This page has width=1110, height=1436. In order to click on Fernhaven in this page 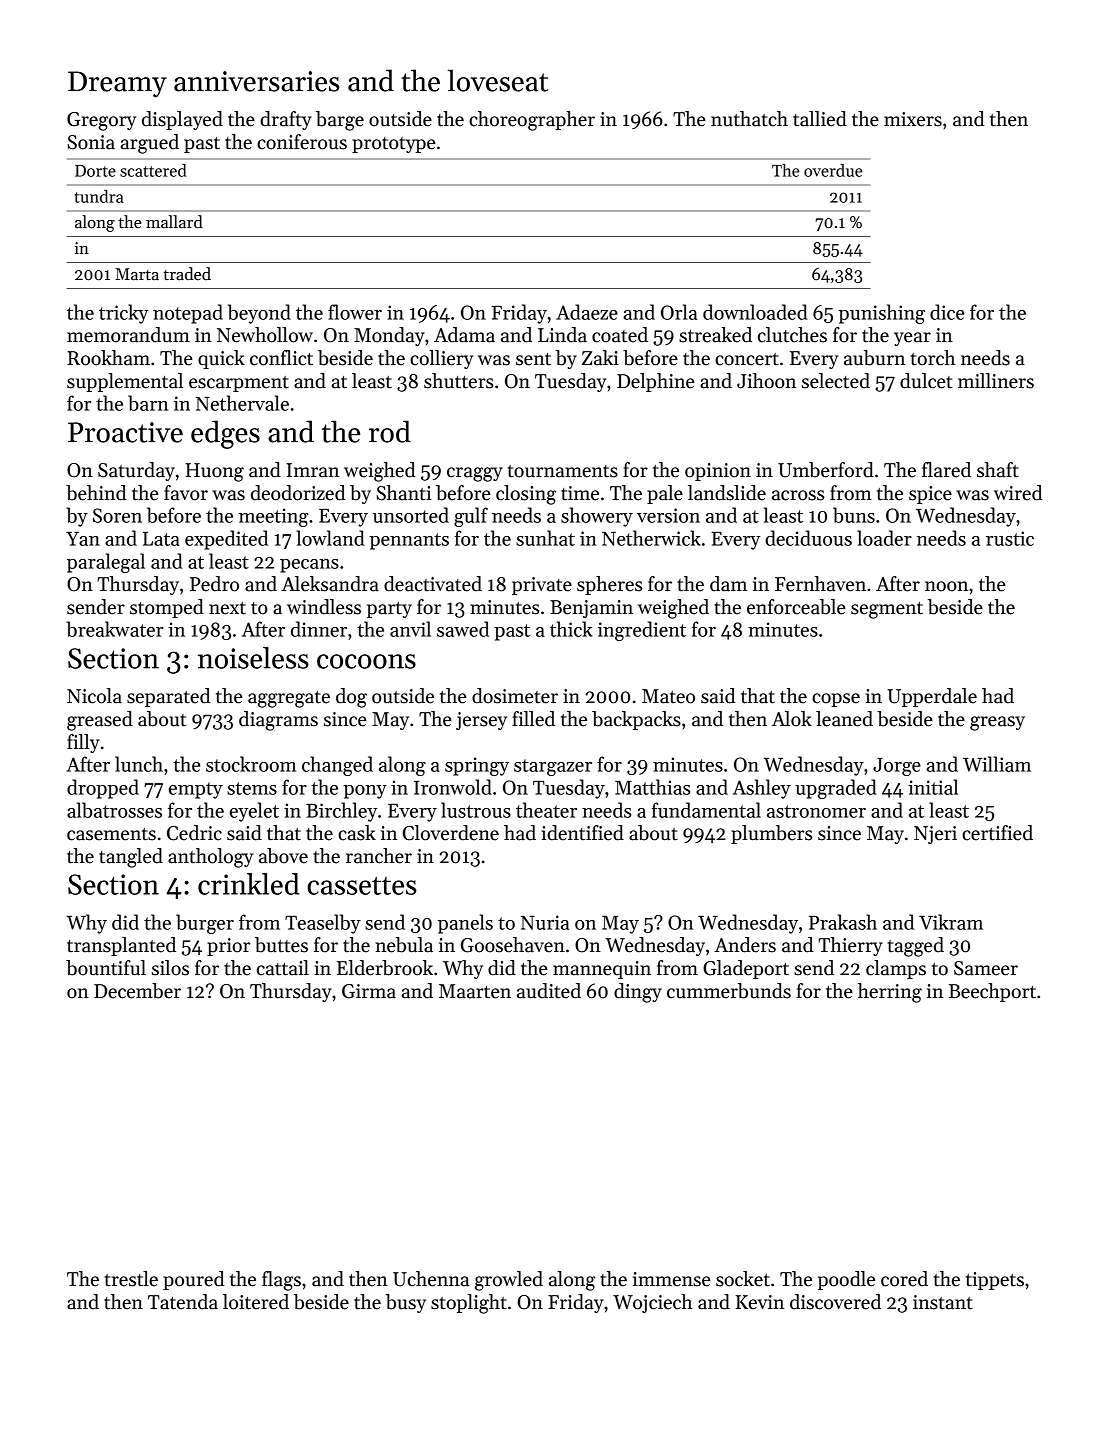, I will do `click(820, 584)`.
